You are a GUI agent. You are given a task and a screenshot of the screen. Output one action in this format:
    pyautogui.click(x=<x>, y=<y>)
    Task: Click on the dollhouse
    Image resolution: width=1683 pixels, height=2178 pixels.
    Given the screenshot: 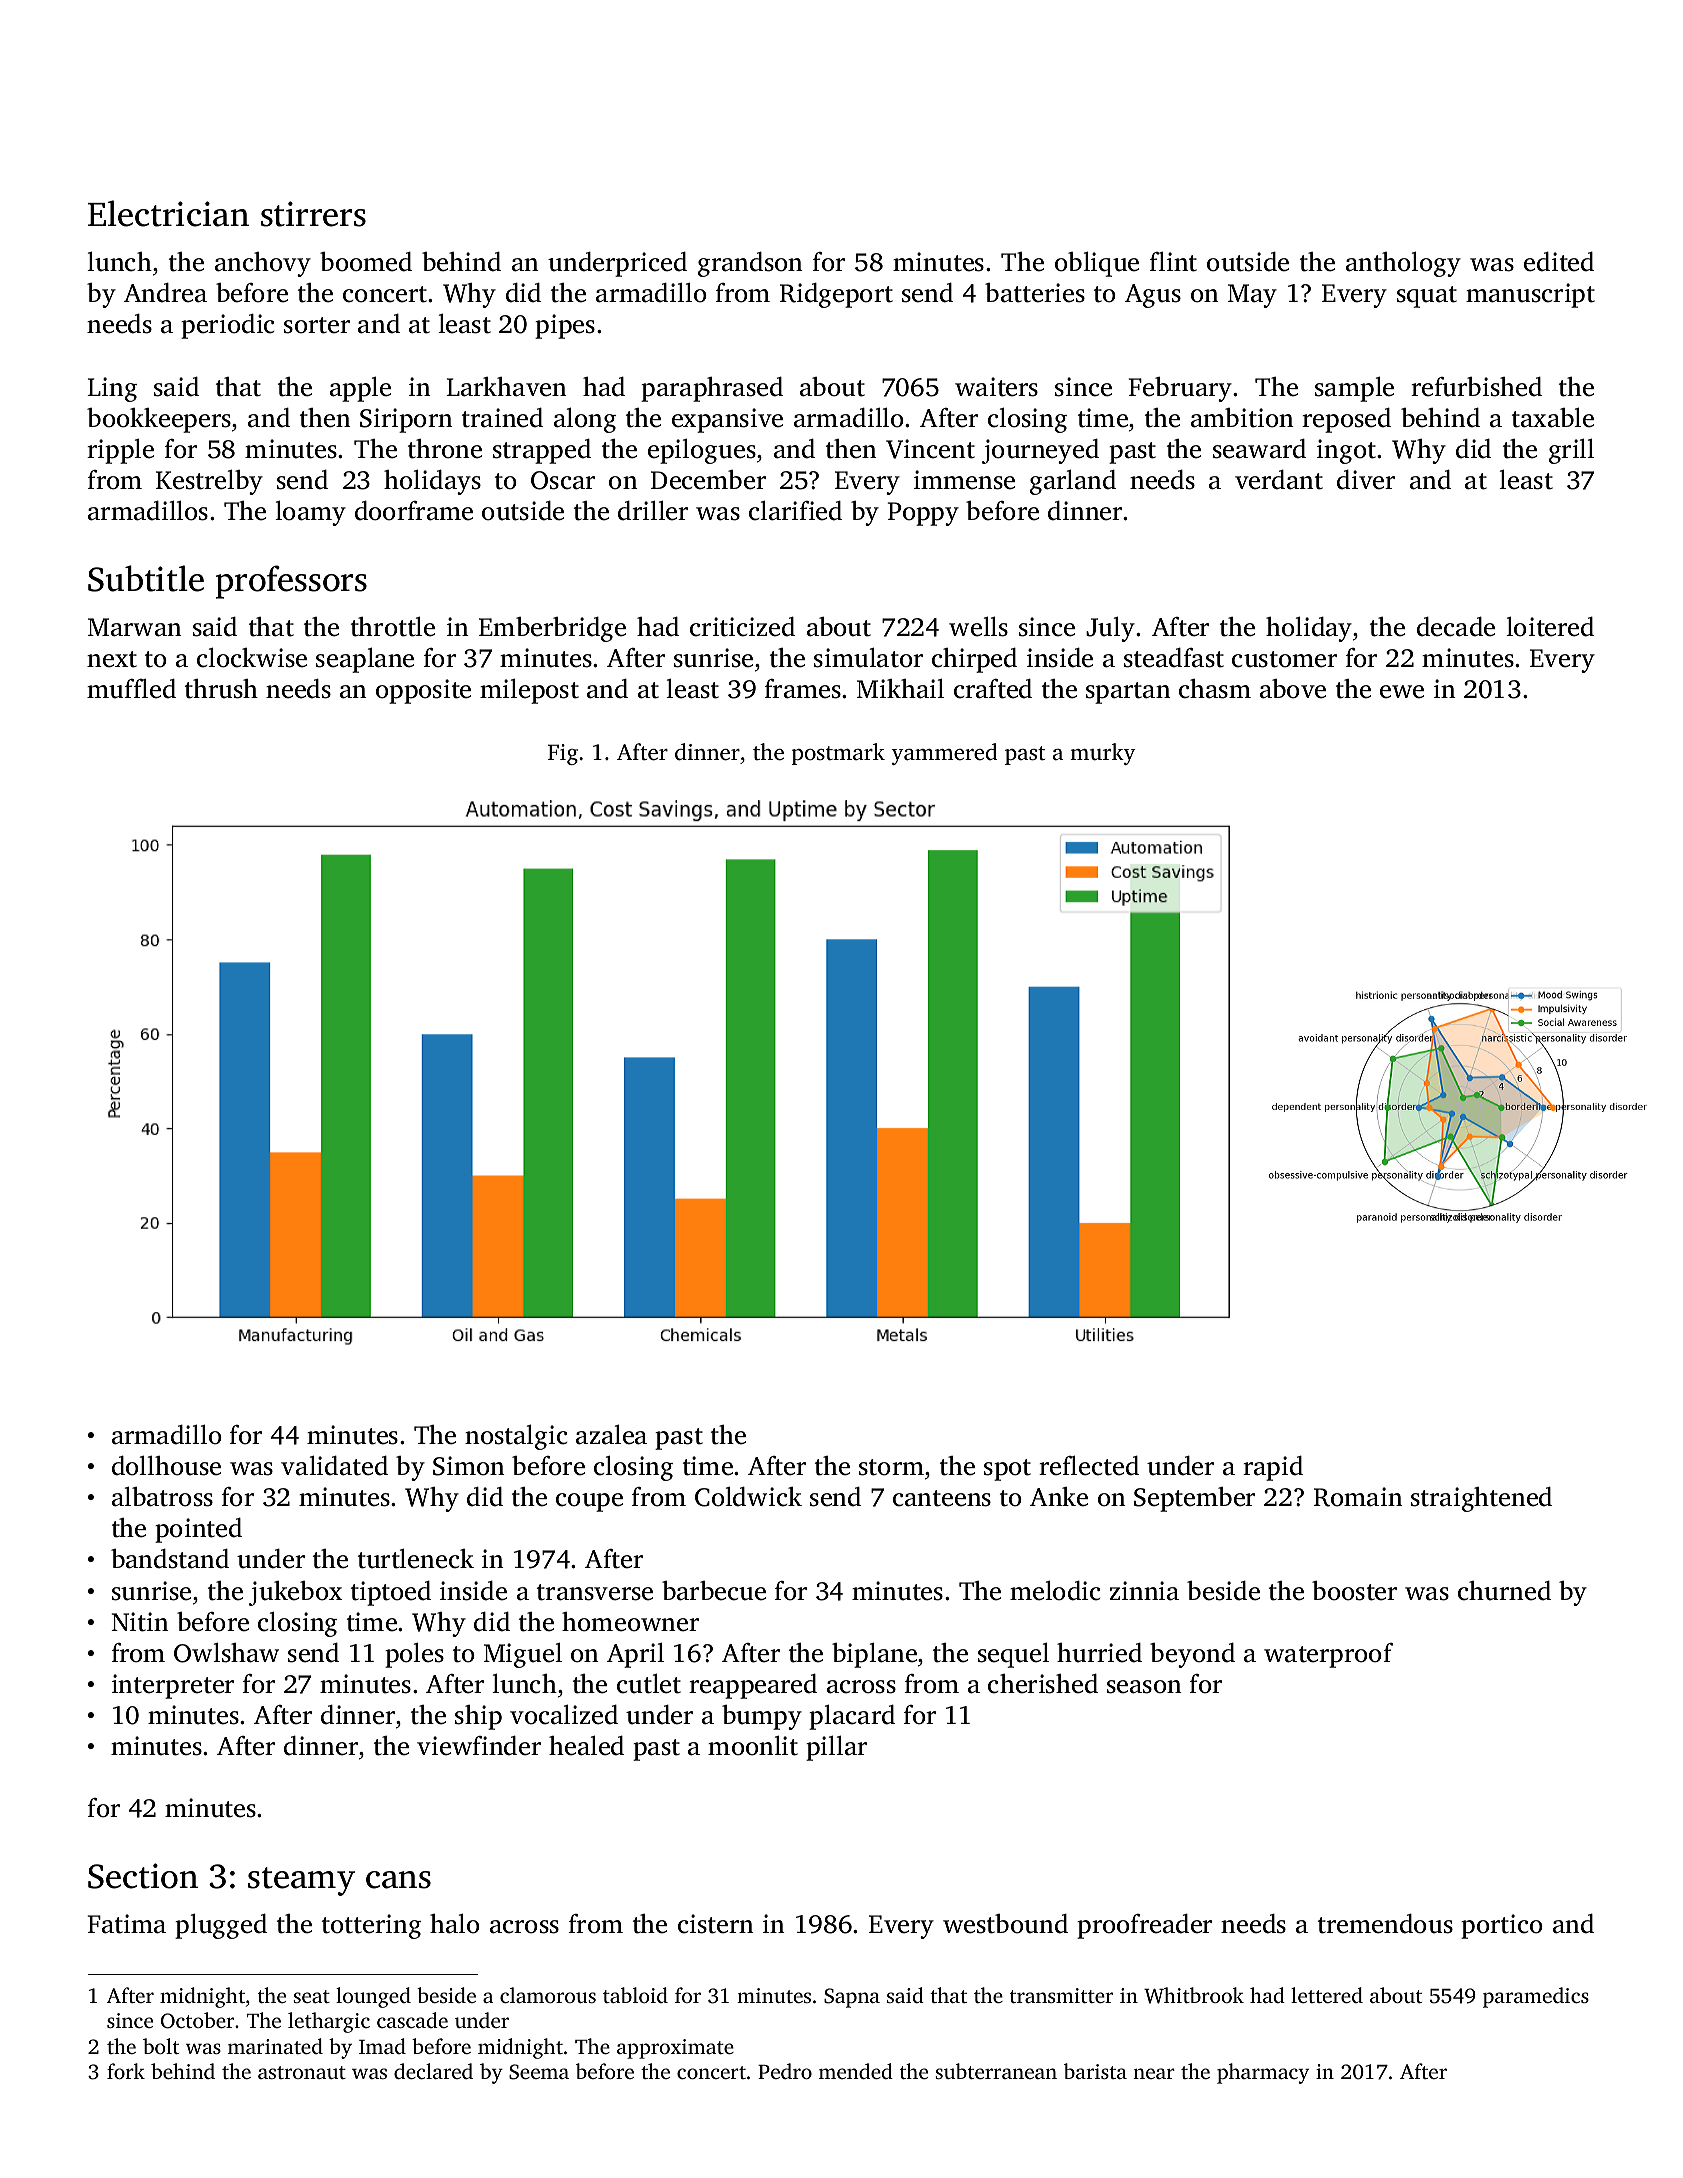 What is the action you would take?
    pyautogui.click(x=166, y=1466)
